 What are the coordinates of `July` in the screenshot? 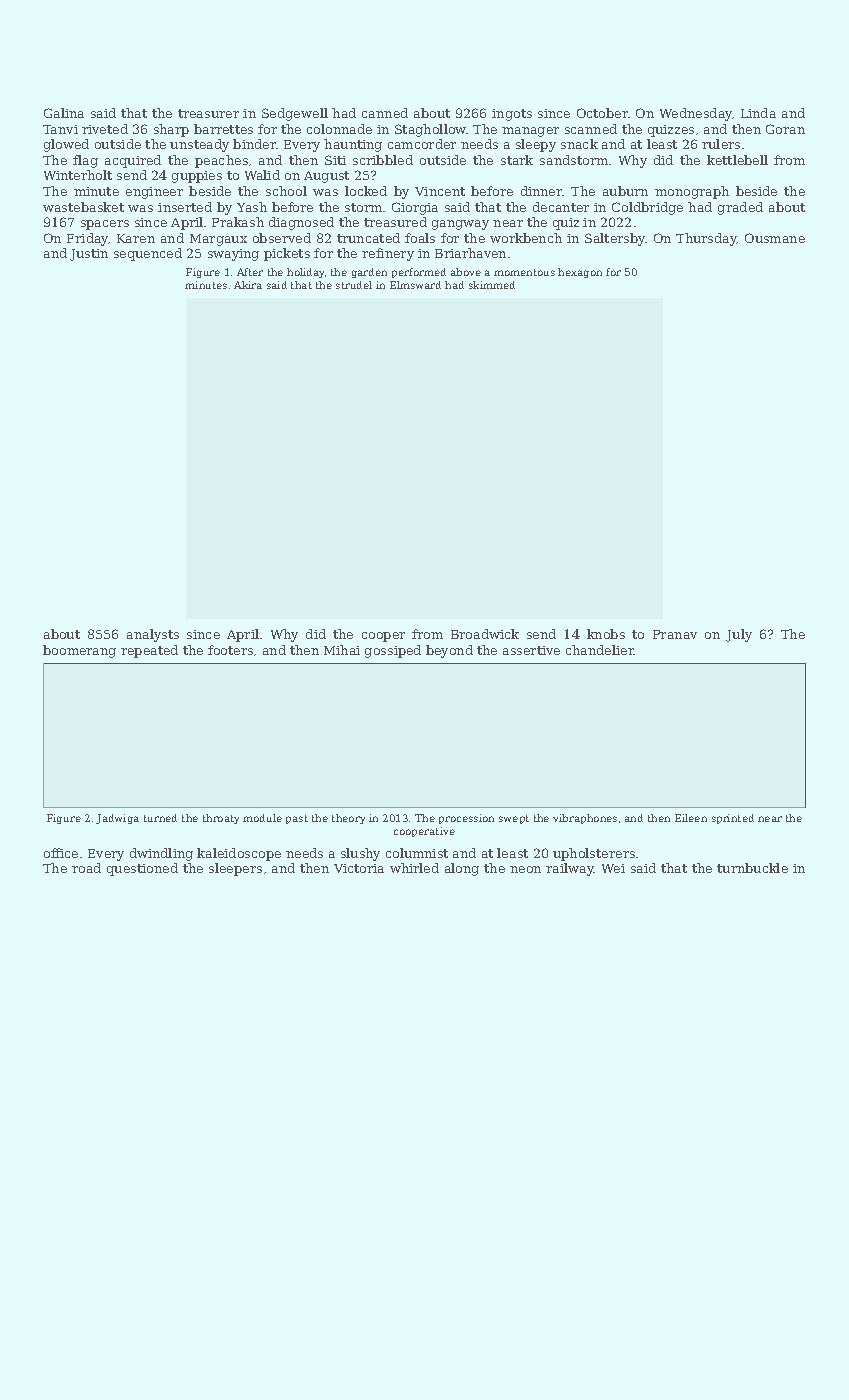 It's located at (739, 635).
